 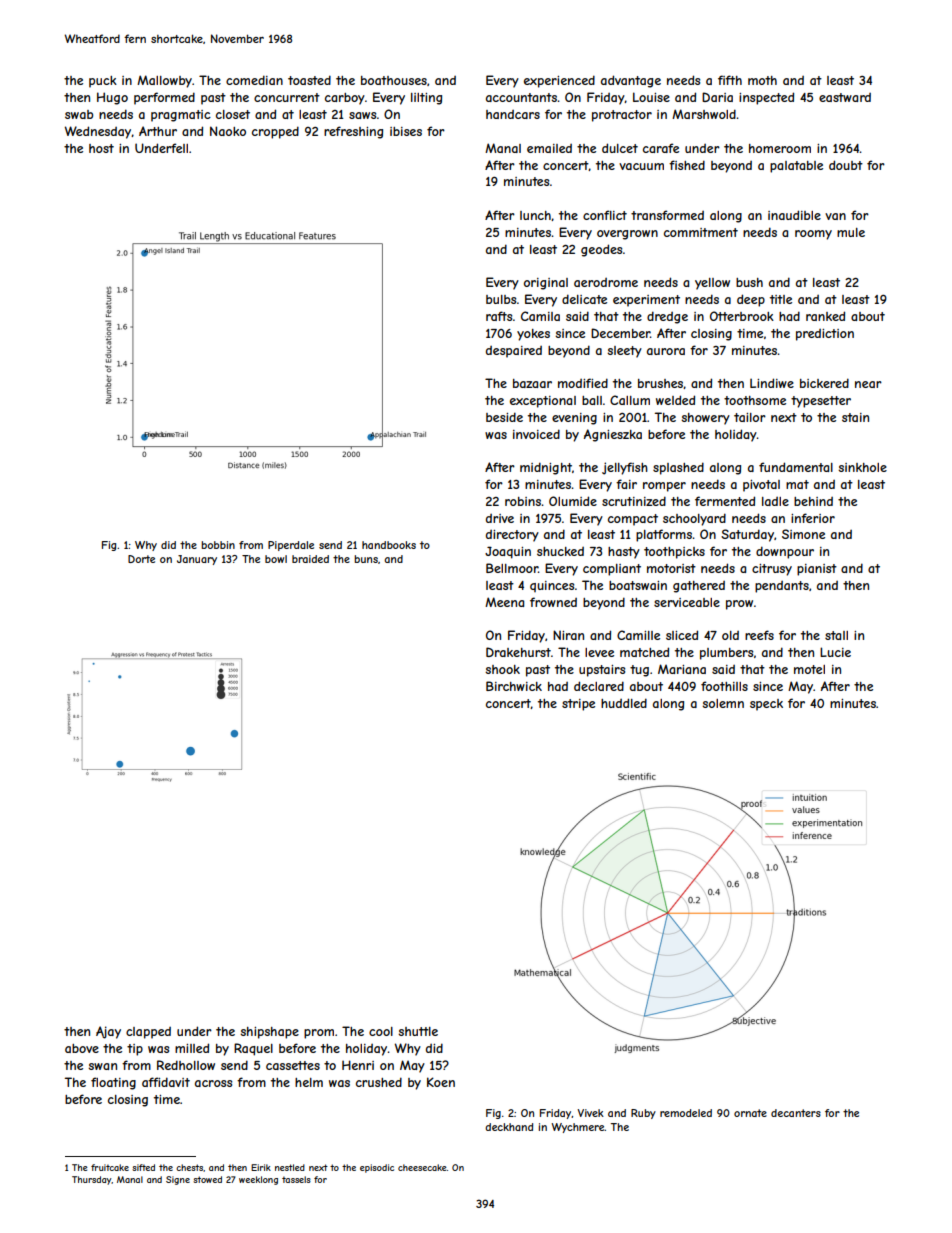 I want to click on ranked, so click(x=825, y=316).
